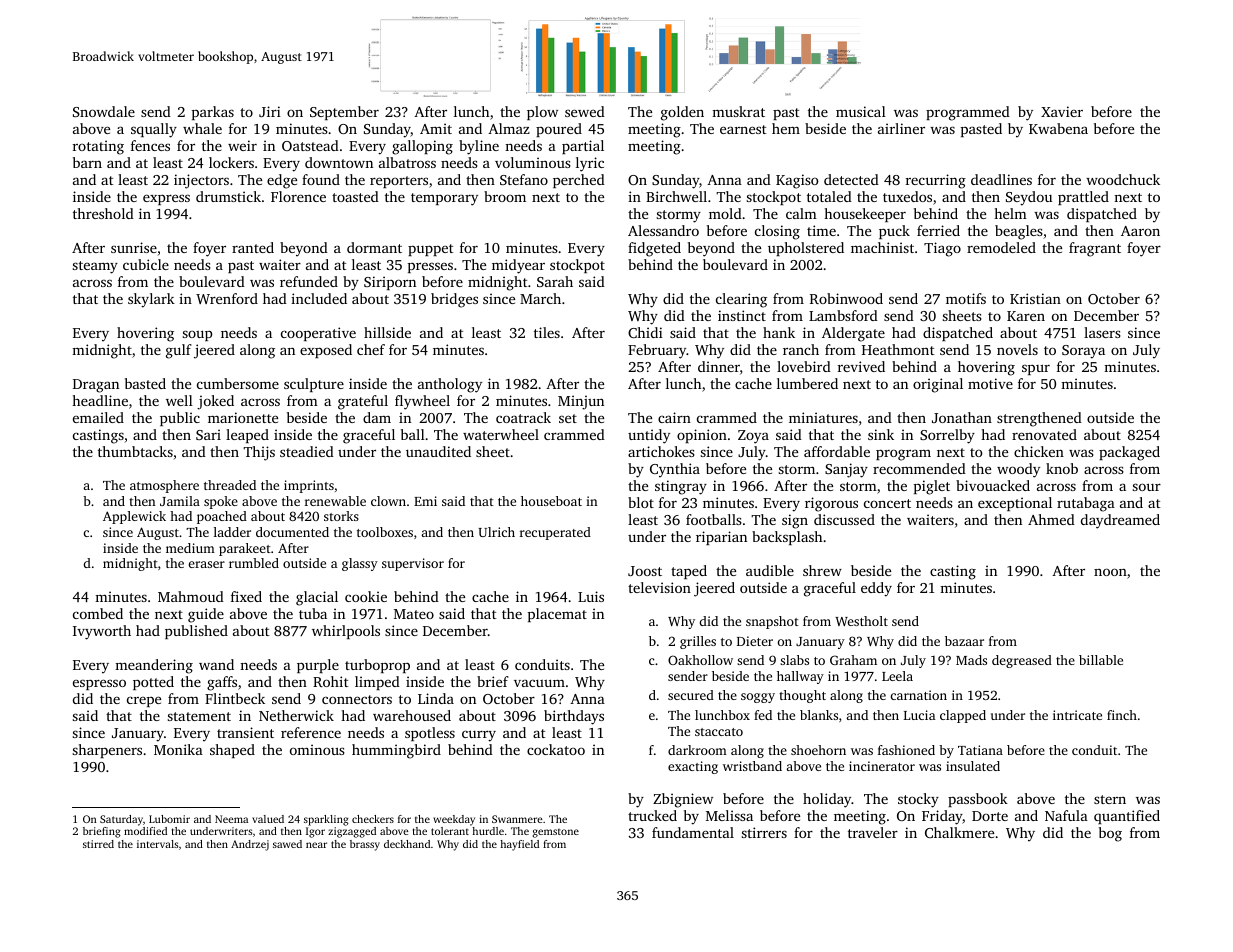  Describe the element at coordinates (1122, 715) in the document. I see `finch` at that location.
